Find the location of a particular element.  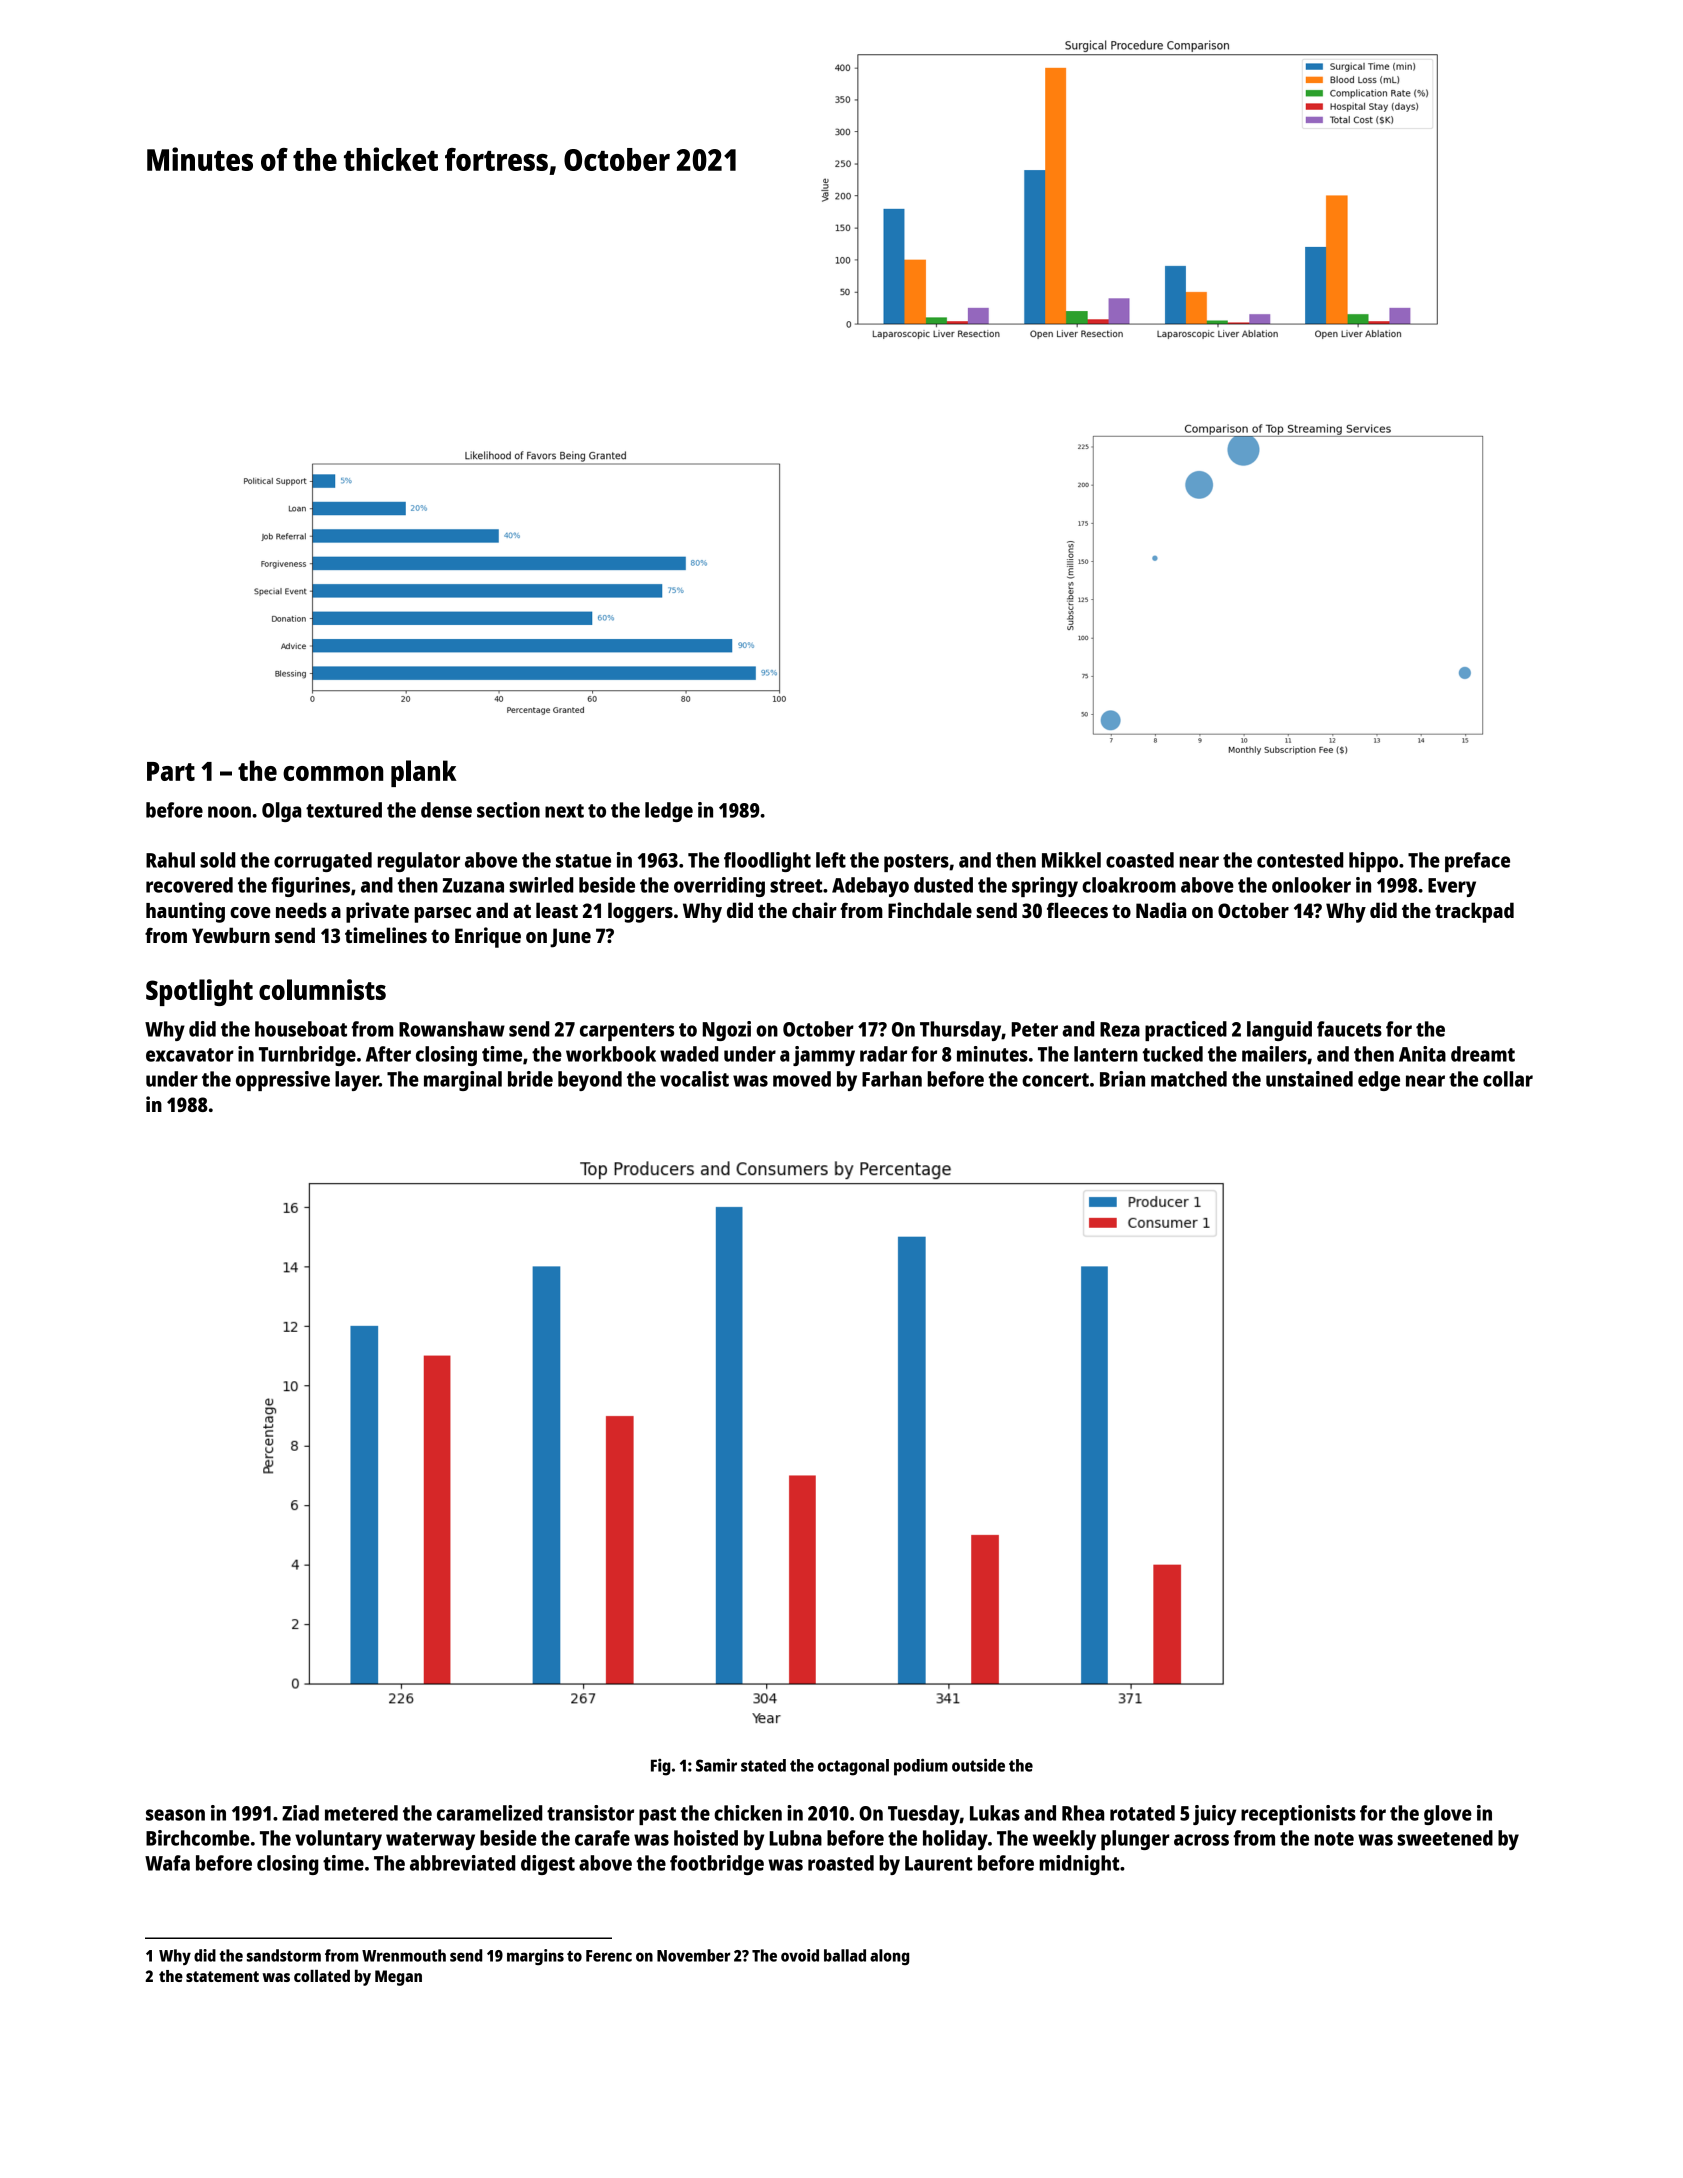

glove is located at coordinates (1448, 1815).
